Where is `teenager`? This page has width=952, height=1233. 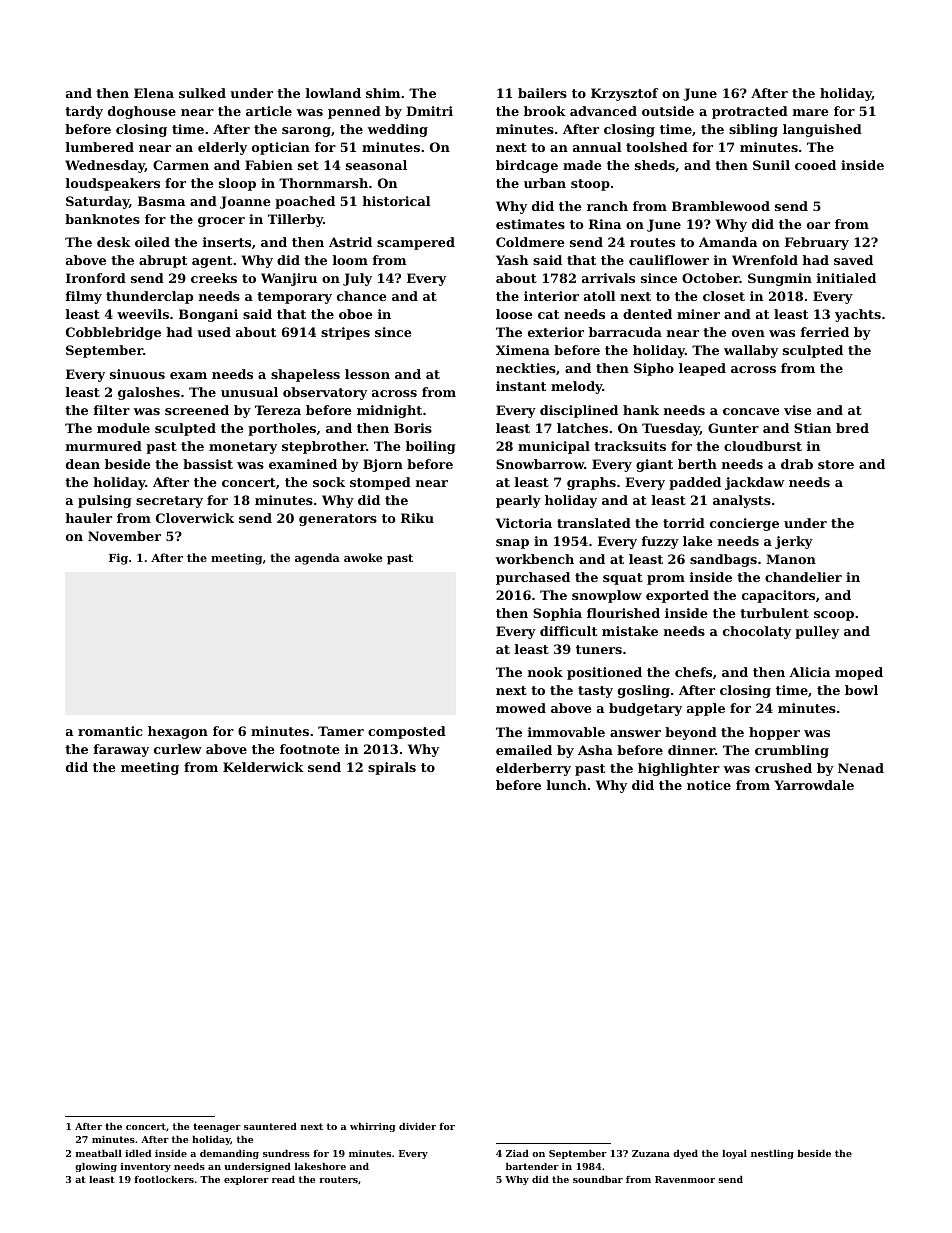
teenager is located at coordinates (217, 1127).
